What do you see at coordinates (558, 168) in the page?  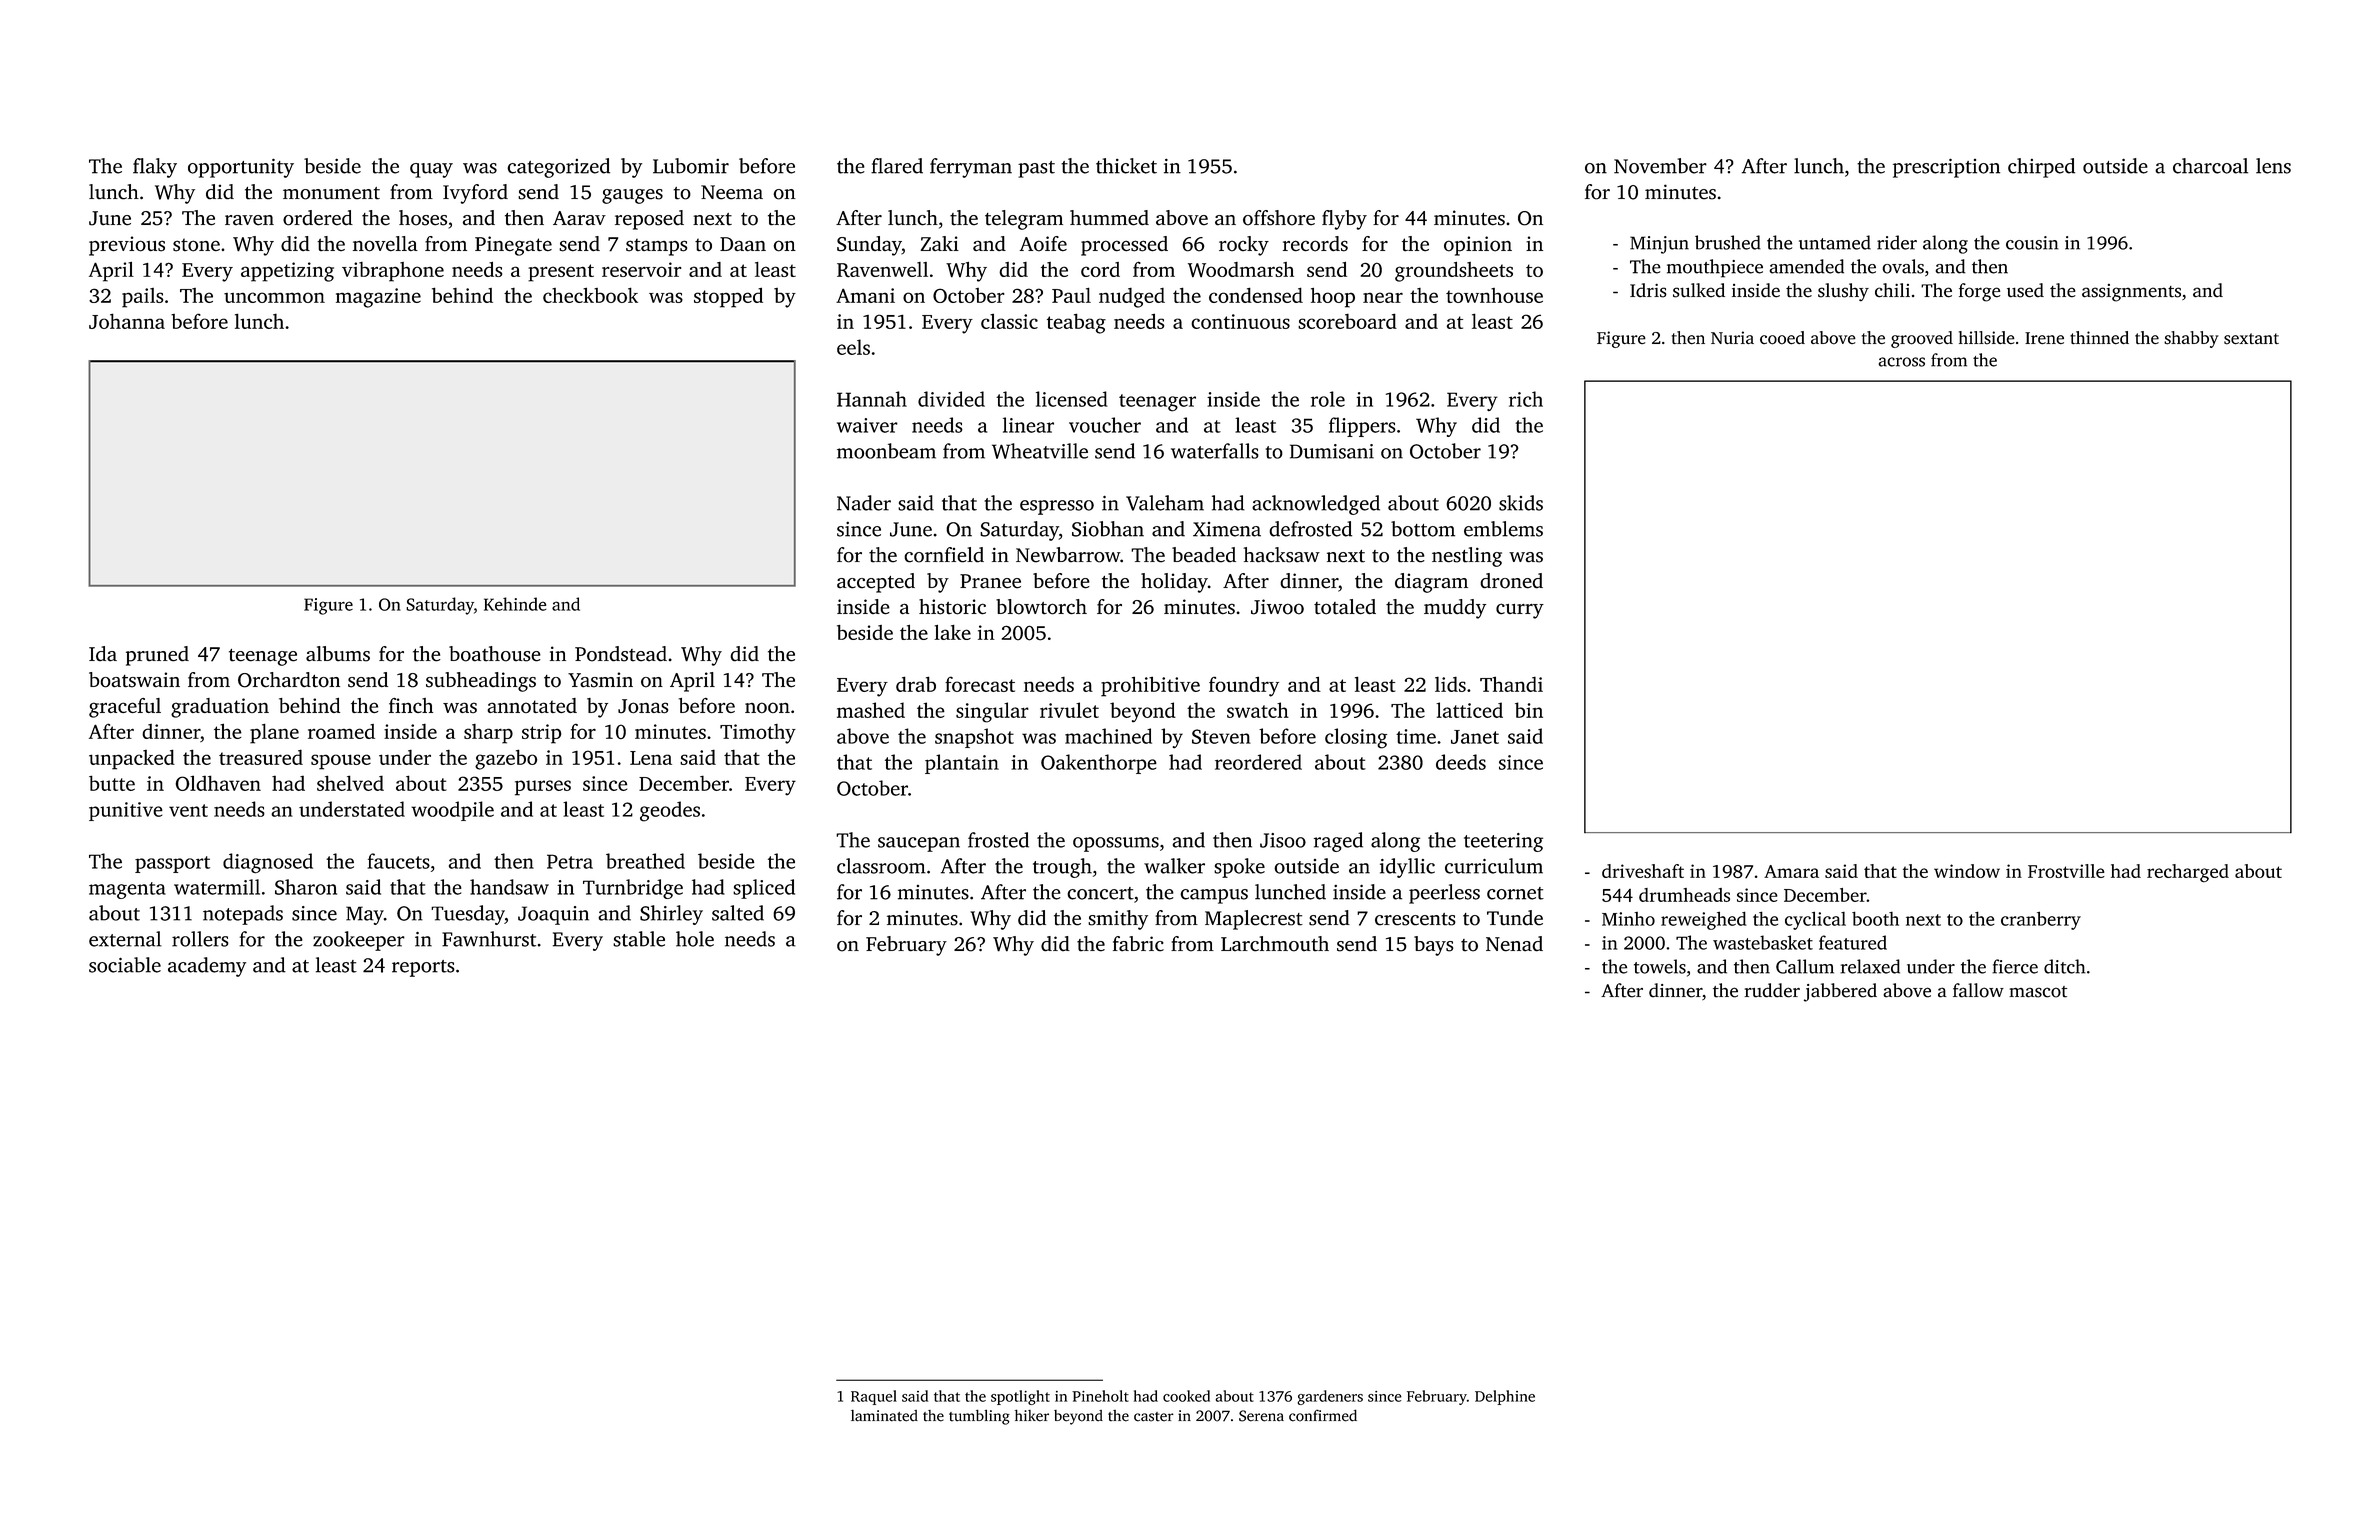 I see `categorized` at bounding box center [558, 168].
